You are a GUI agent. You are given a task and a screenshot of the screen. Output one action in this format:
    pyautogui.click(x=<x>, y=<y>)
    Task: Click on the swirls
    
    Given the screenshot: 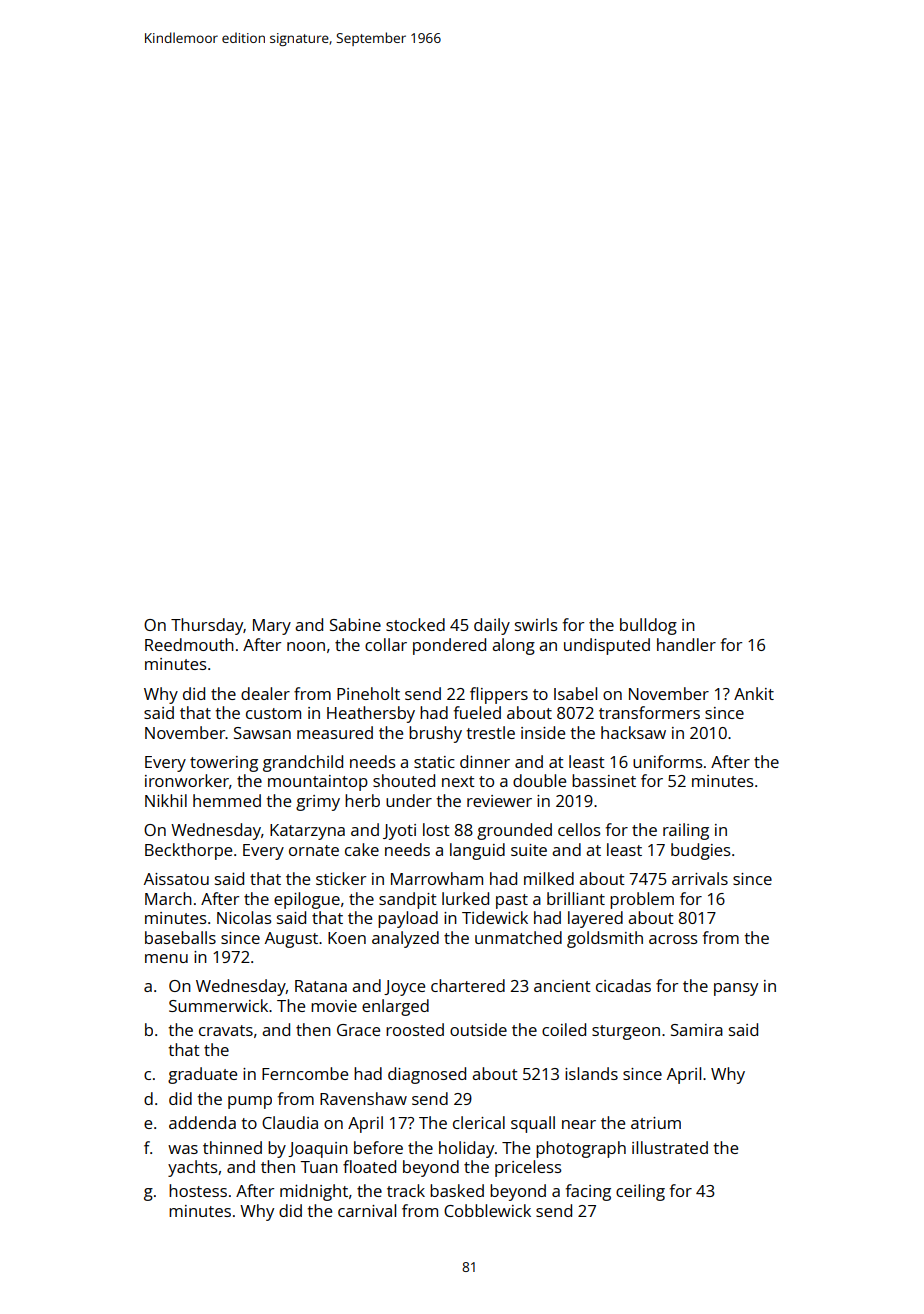 What is the action you would take?
    pyautogui.click(x=536, y=624)
